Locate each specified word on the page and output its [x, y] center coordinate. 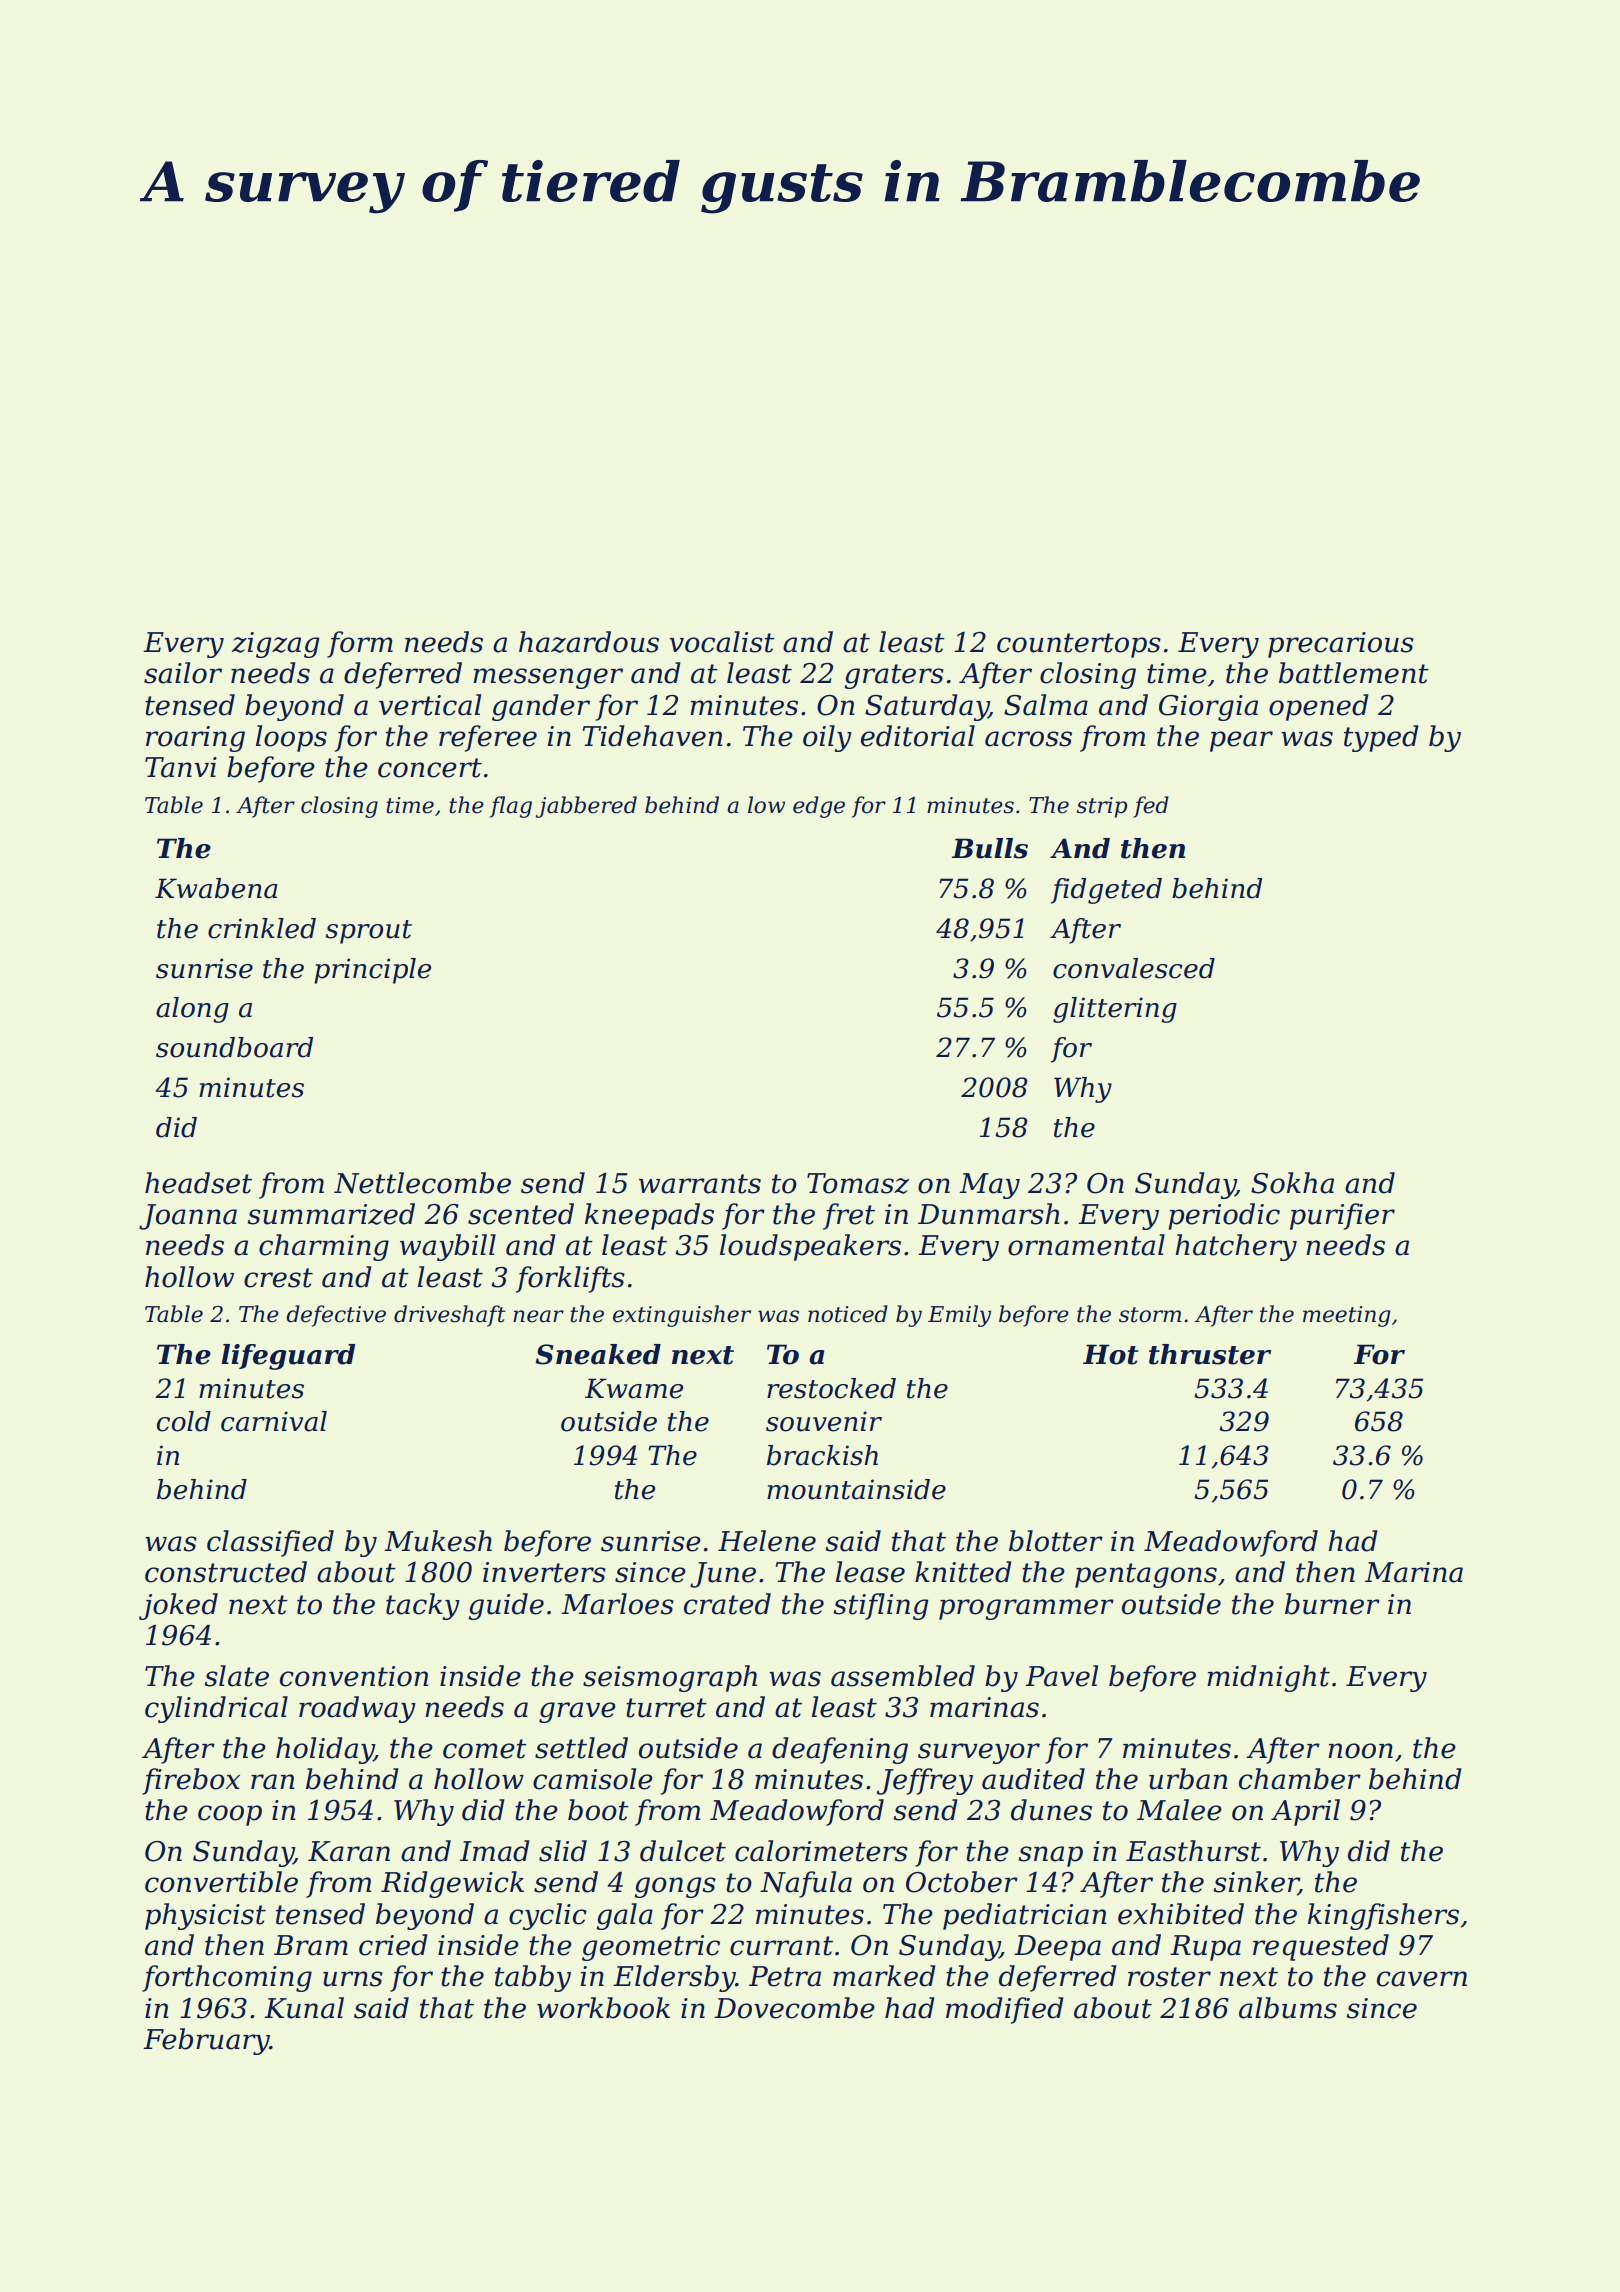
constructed [226, 1572]
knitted [963, 1572]
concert [430, 768]
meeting [1347, 1316]
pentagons [1146, 1575]
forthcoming [227, 1978]
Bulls [990, 848]
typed [1381, 738]
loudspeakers [810, 1247]
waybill [448, 1247]
